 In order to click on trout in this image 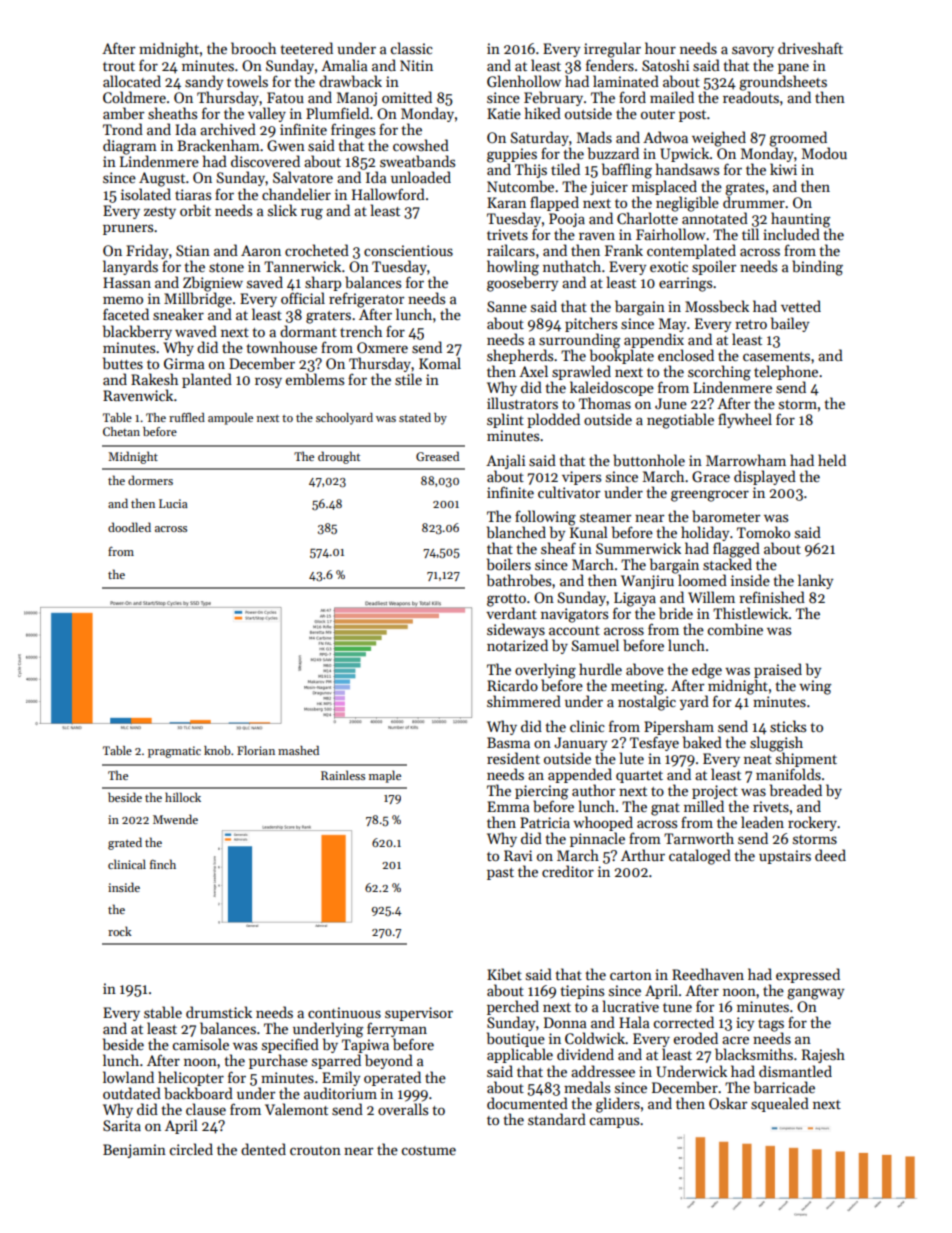, I will do `click(119, 66)`.
